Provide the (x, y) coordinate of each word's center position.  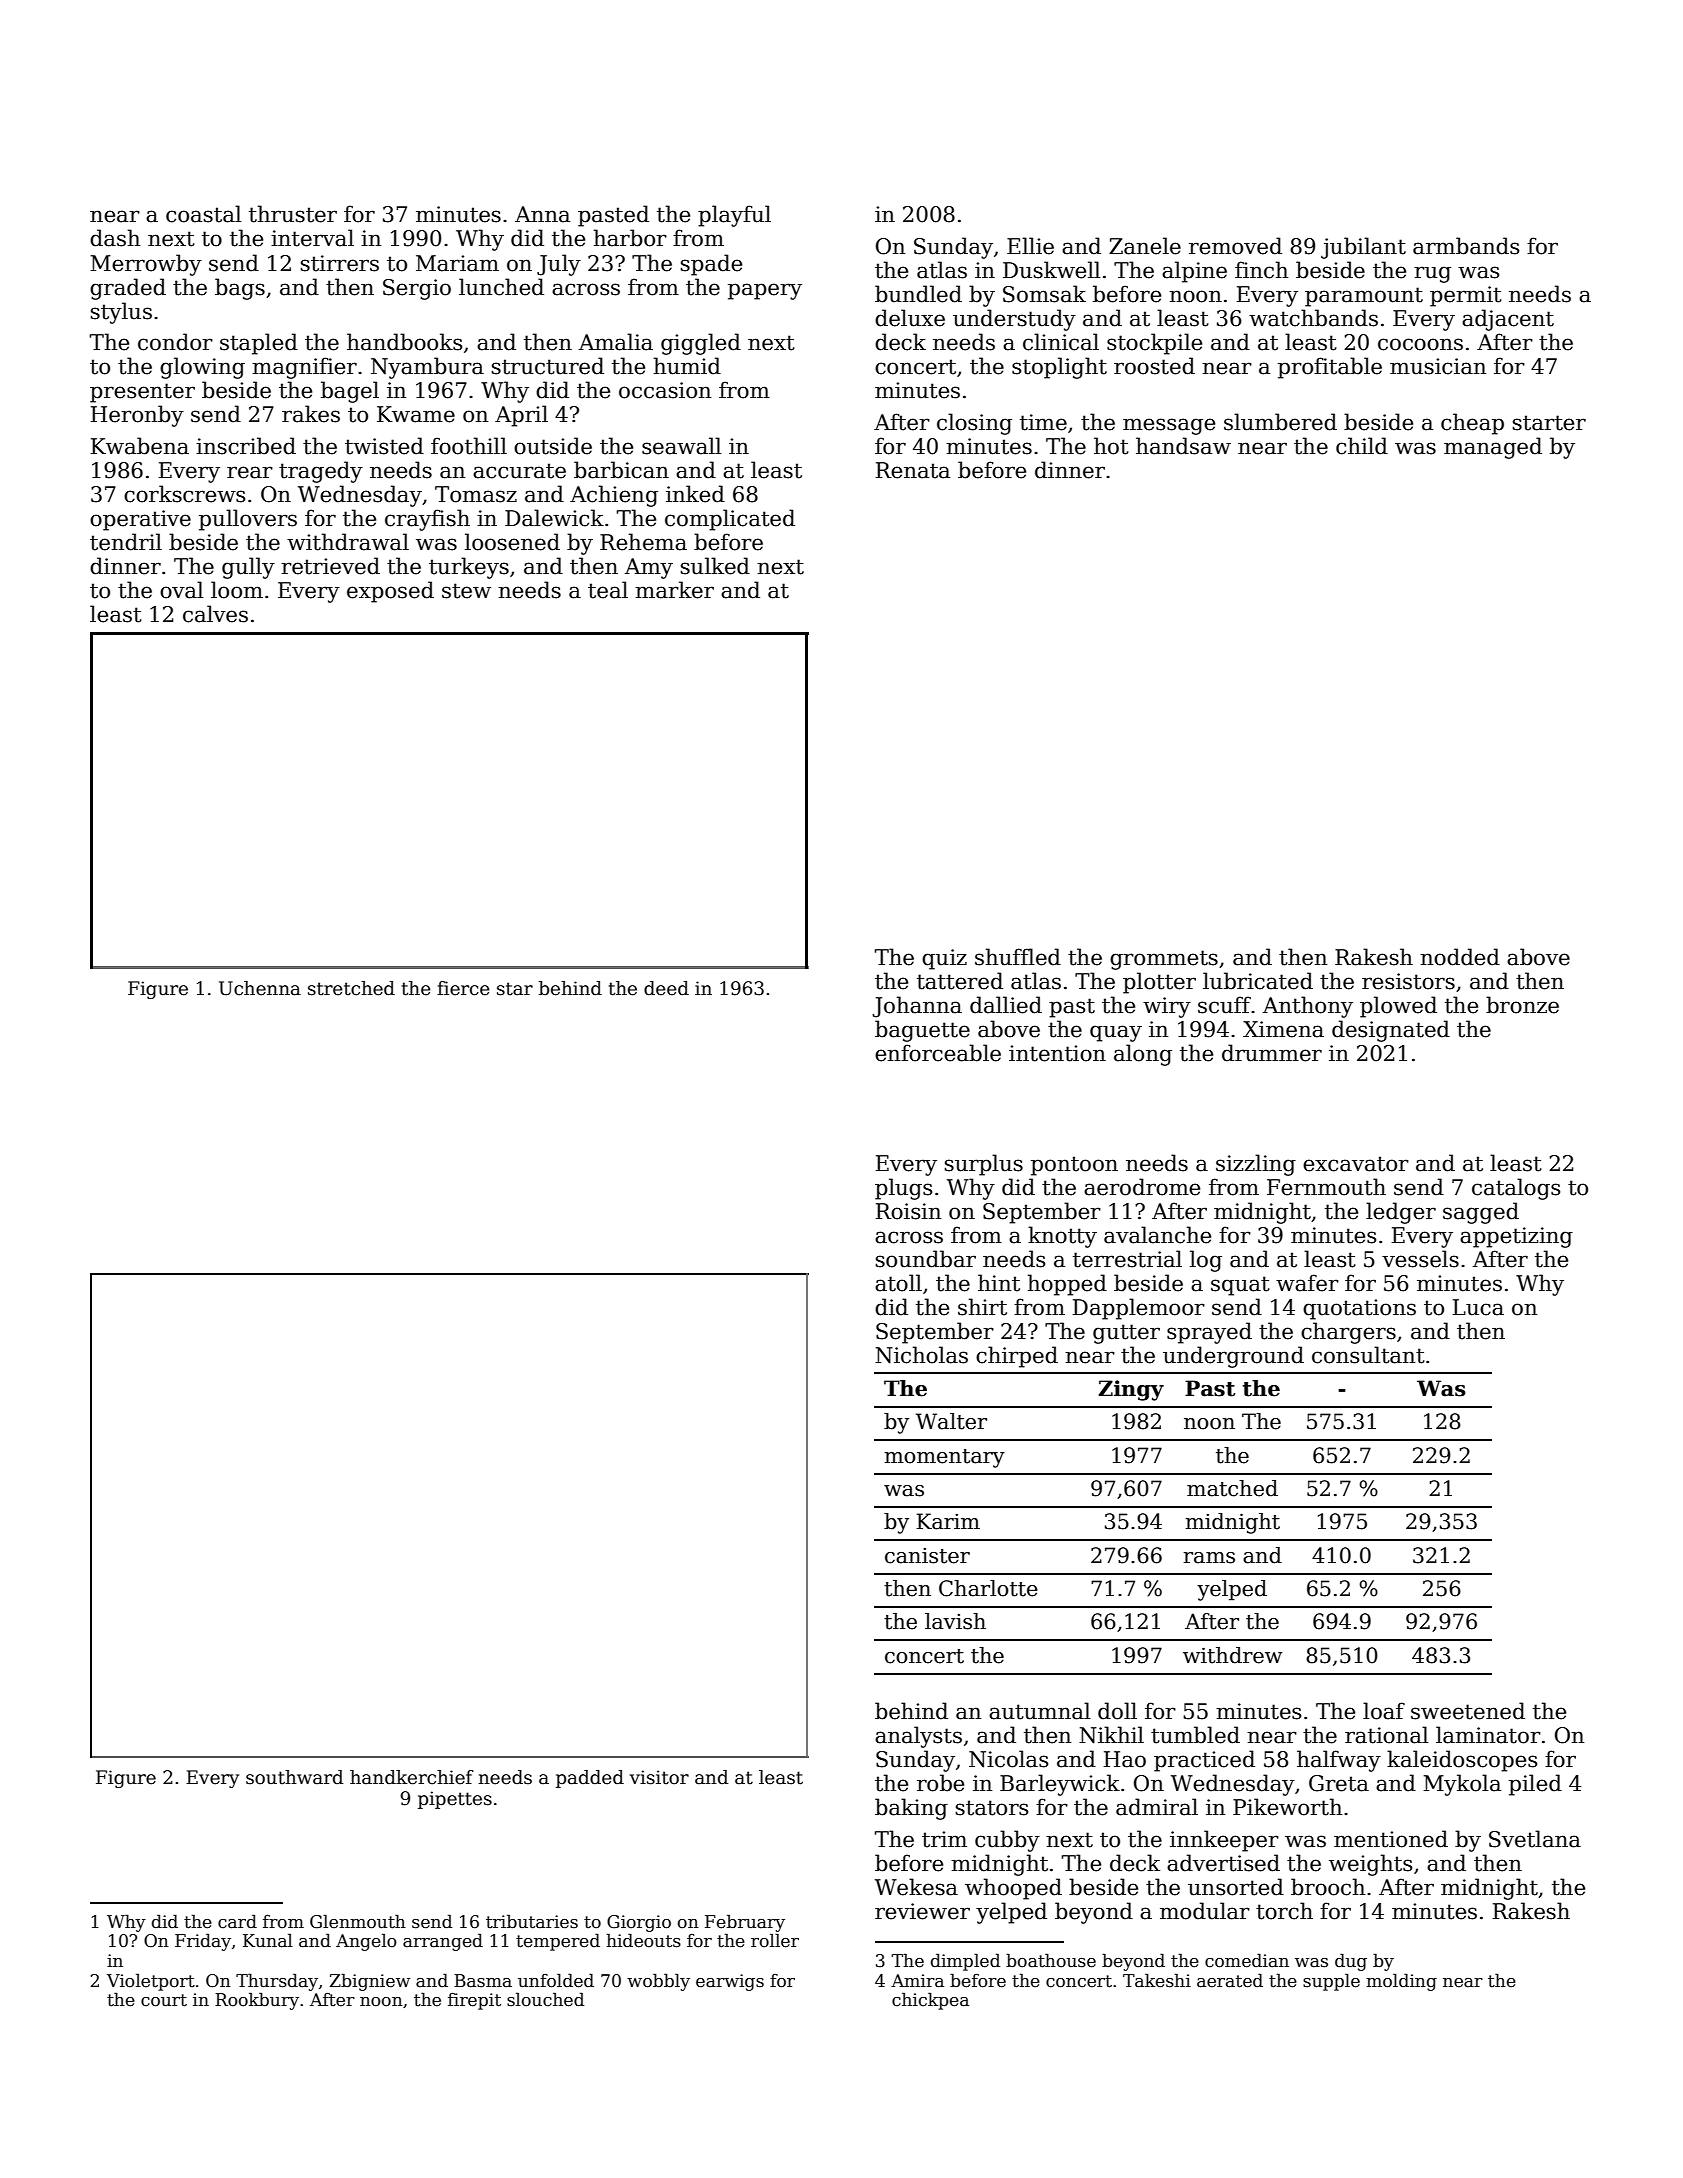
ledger (1401, 1213)
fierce (463, 988)
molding (1401, 1982)
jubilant (1363, 248)
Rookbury (257, 2001)
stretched (351, 988)
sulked (715, 566)
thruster (293, 214)
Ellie (1030, 246)
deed (666, 988)
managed (1493, 448)
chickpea (930, 2001)
